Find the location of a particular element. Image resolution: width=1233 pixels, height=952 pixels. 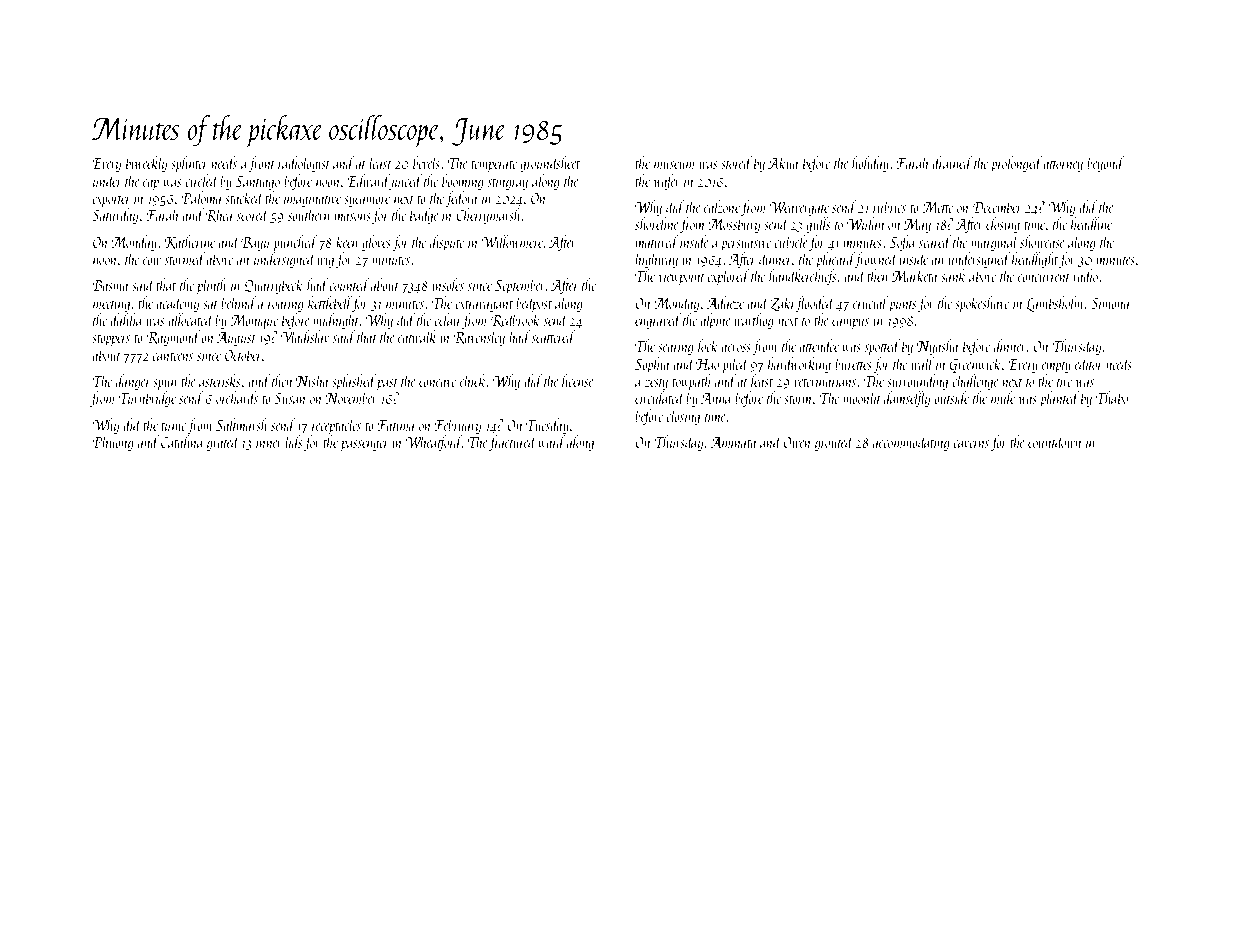

southern is located at coordinates (309, 214).
